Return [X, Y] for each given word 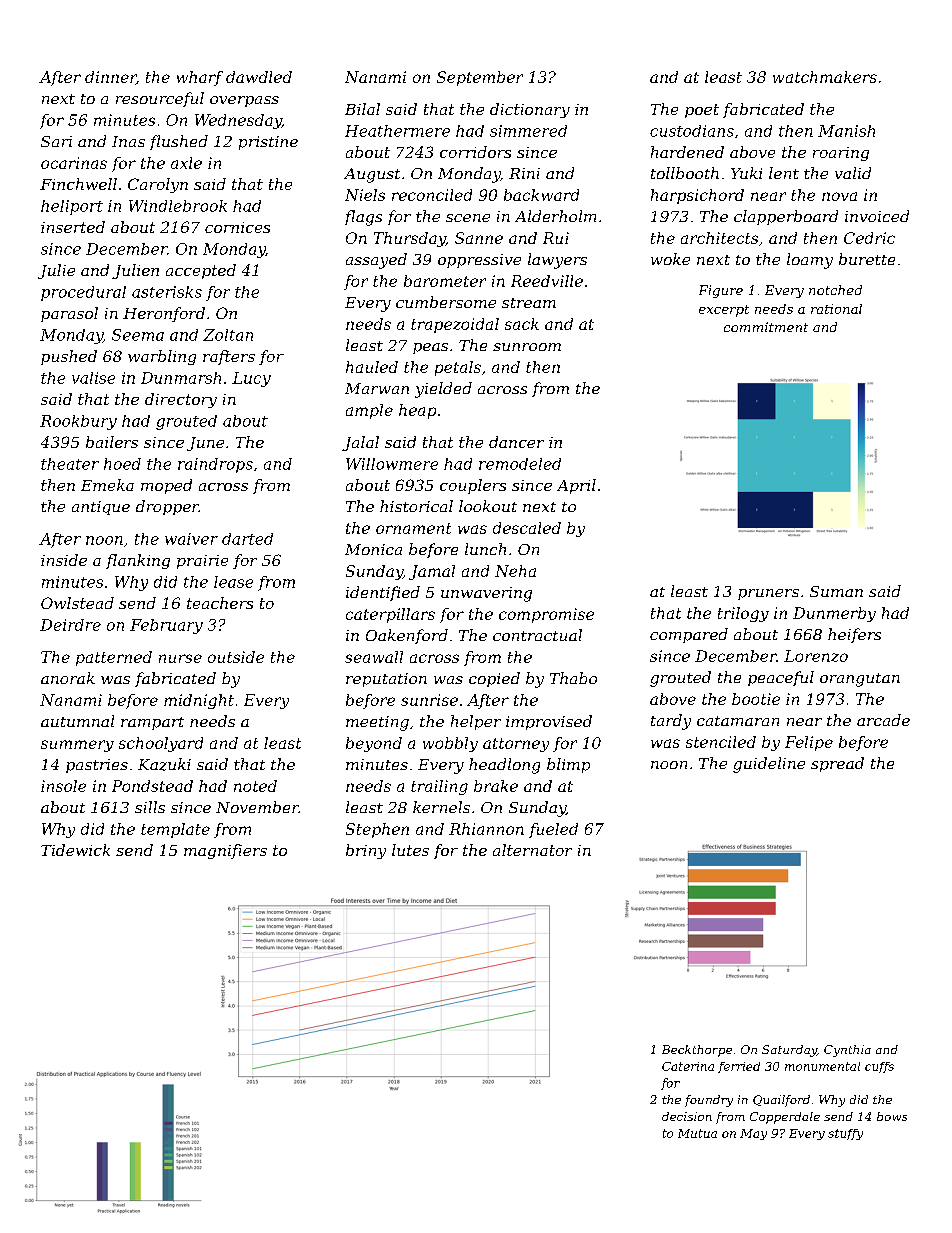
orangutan [860, 680]
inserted [73, 227]
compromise [546, 615]
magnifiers [225, 851]
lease [233, 582]
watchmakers [825, 77]
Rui [556, 238]
